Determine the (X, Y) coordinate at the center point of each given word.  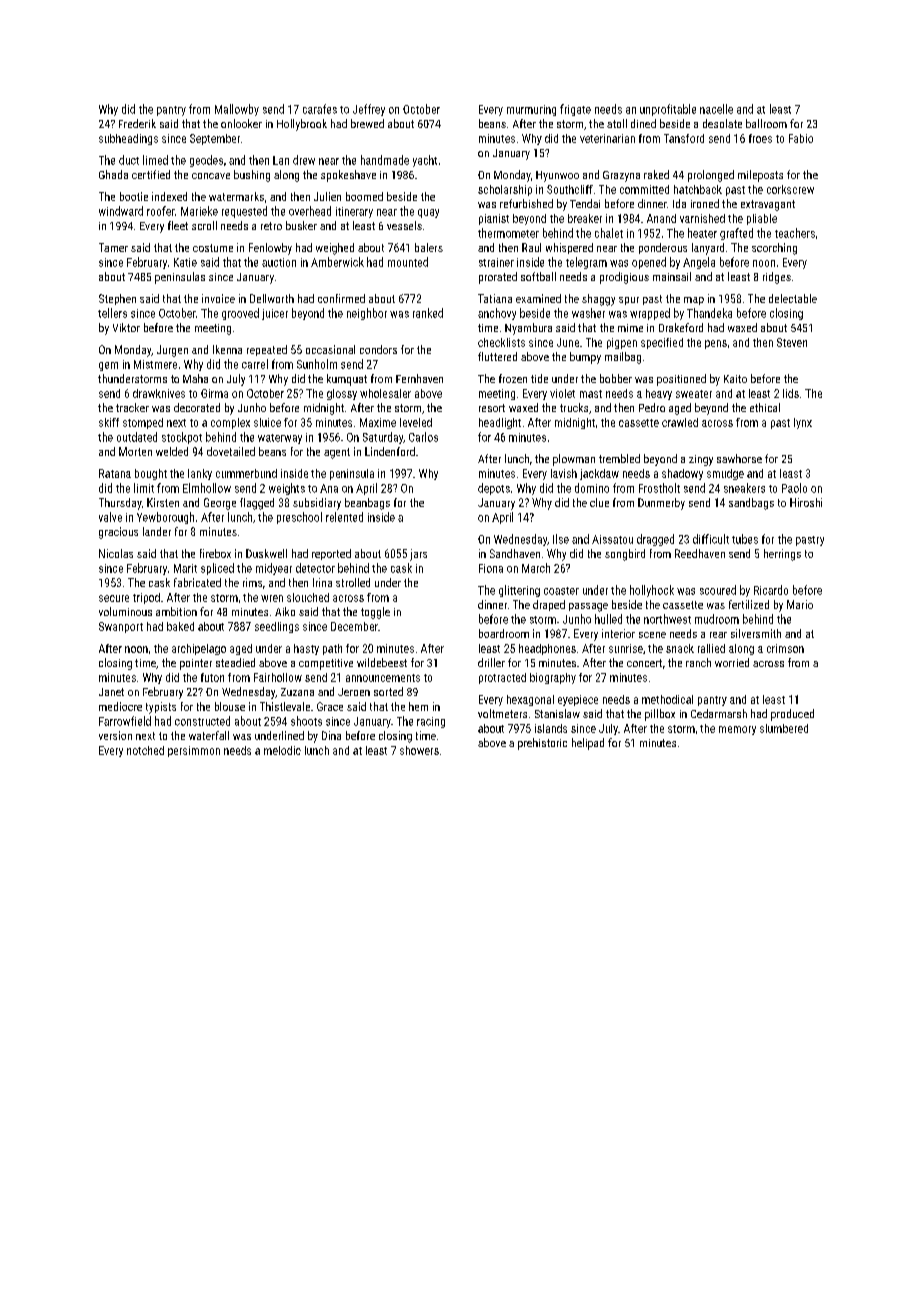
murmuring (531, 110)
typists (161, 708)
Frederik (137, 123)
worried (732, 662)
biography (553, 678)
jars (418, 555)
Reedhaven (700, 553)
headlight (500, 423)
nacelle (716, 109)
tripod (146, 598)
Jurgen (172, 351)
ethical (765, 407)
